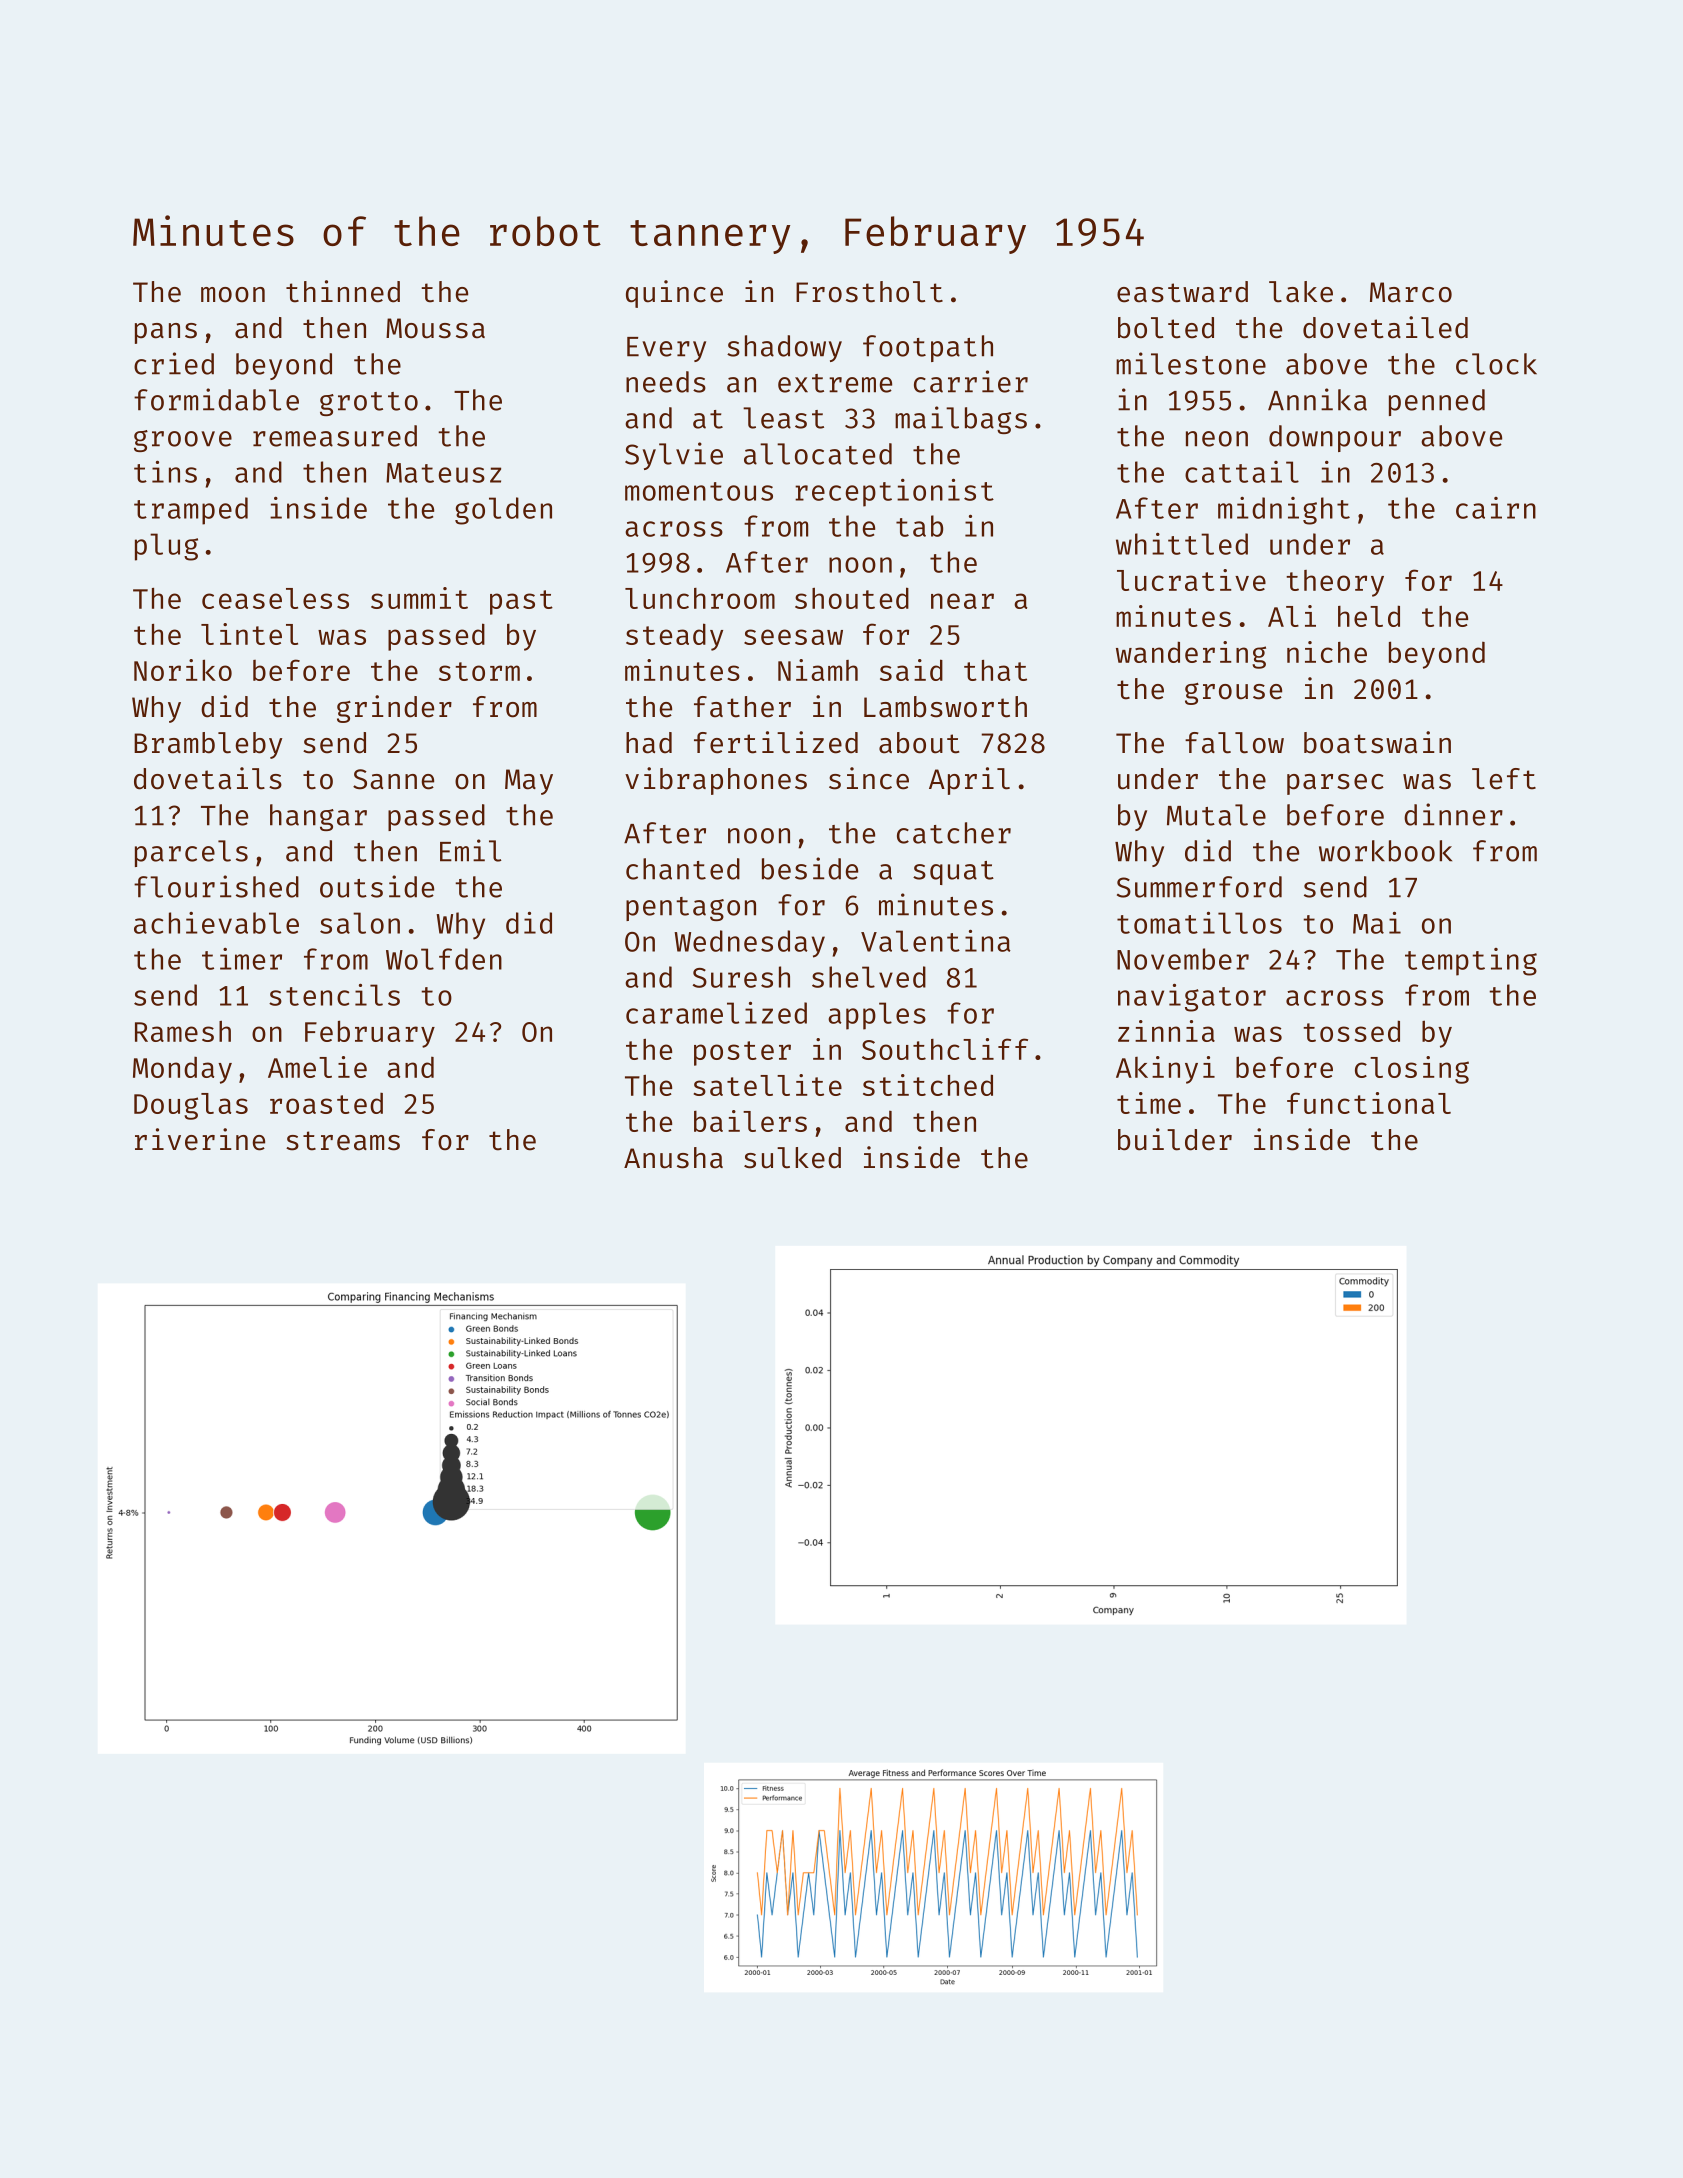 The width and height of the screenshot is (1683, 2178). I want to click on stencils, so click(334, 995).
